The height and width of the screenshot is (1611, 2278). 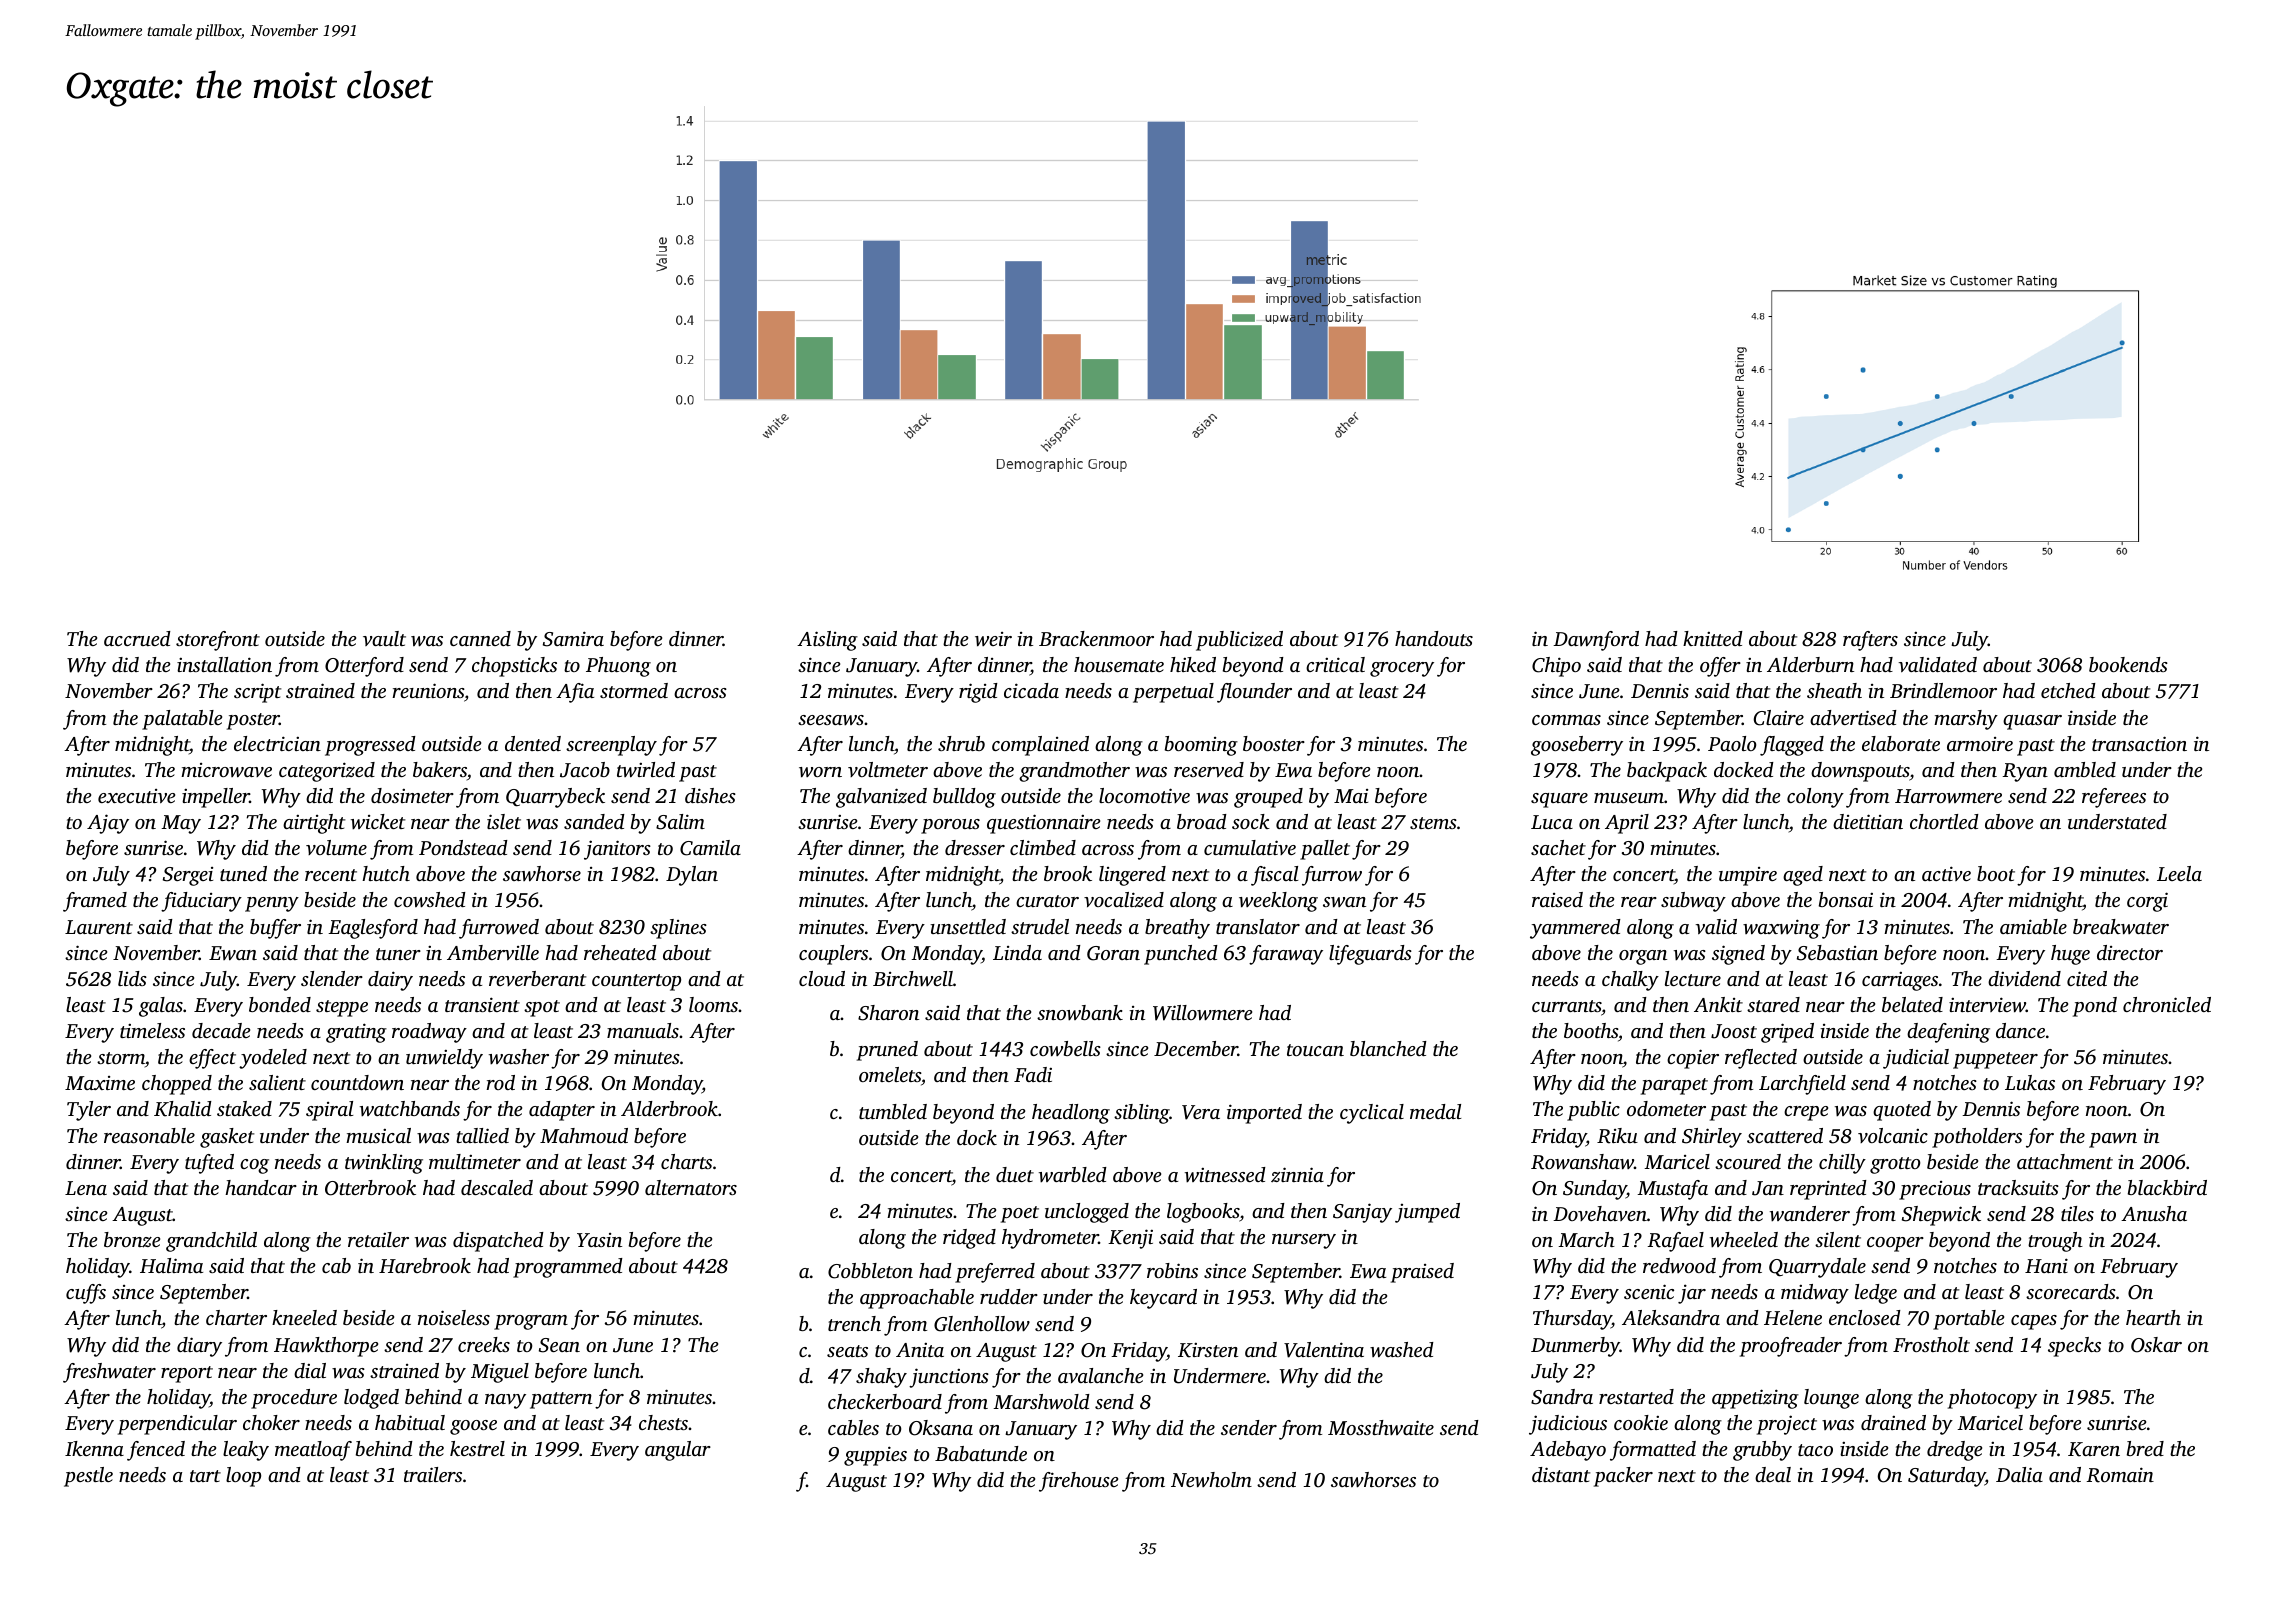 I want to click on complained, so click(x=1040, y=746).
